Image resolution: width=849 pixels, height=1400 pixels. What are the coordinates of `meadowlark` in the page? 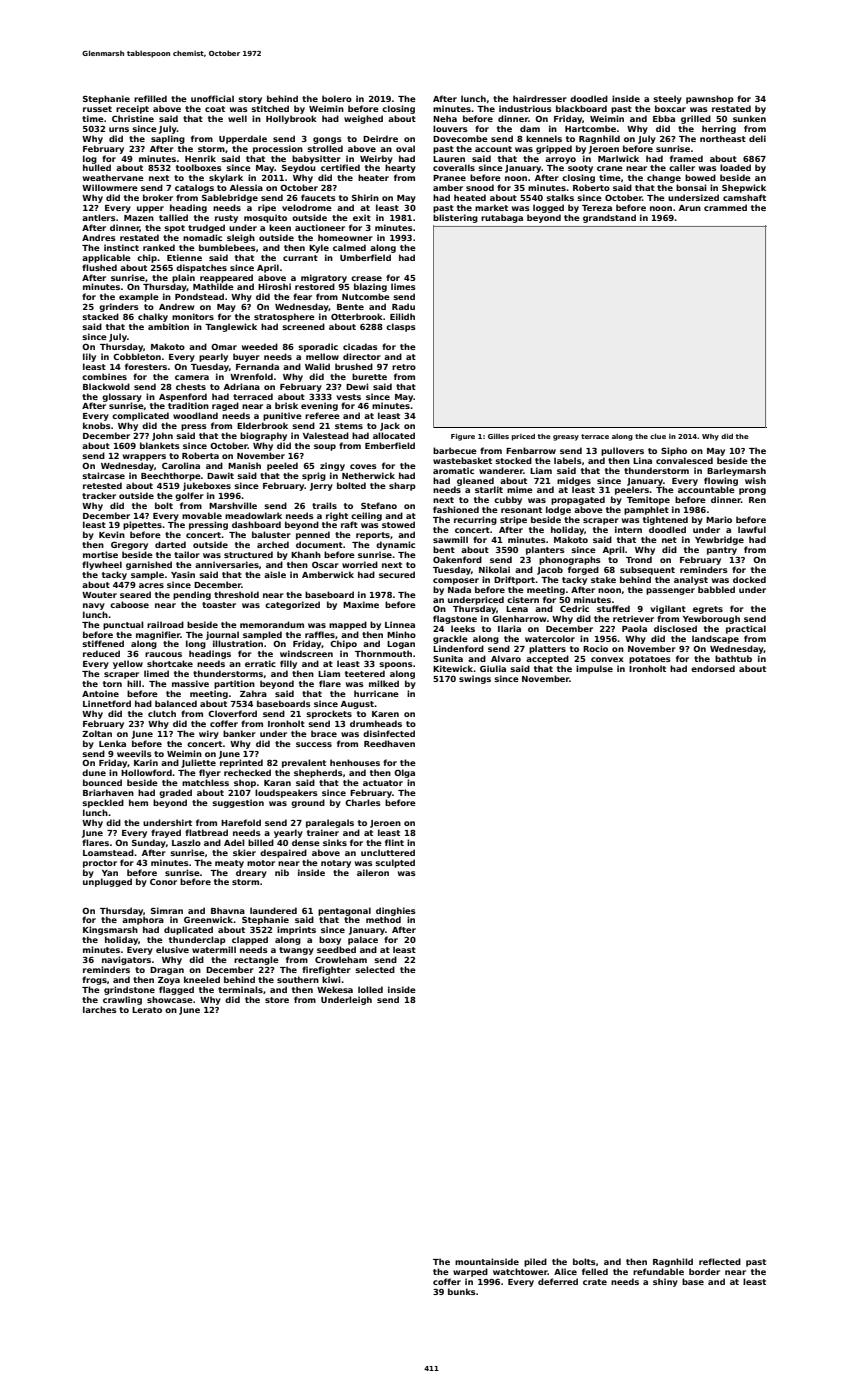 It's located at (253, 515).
